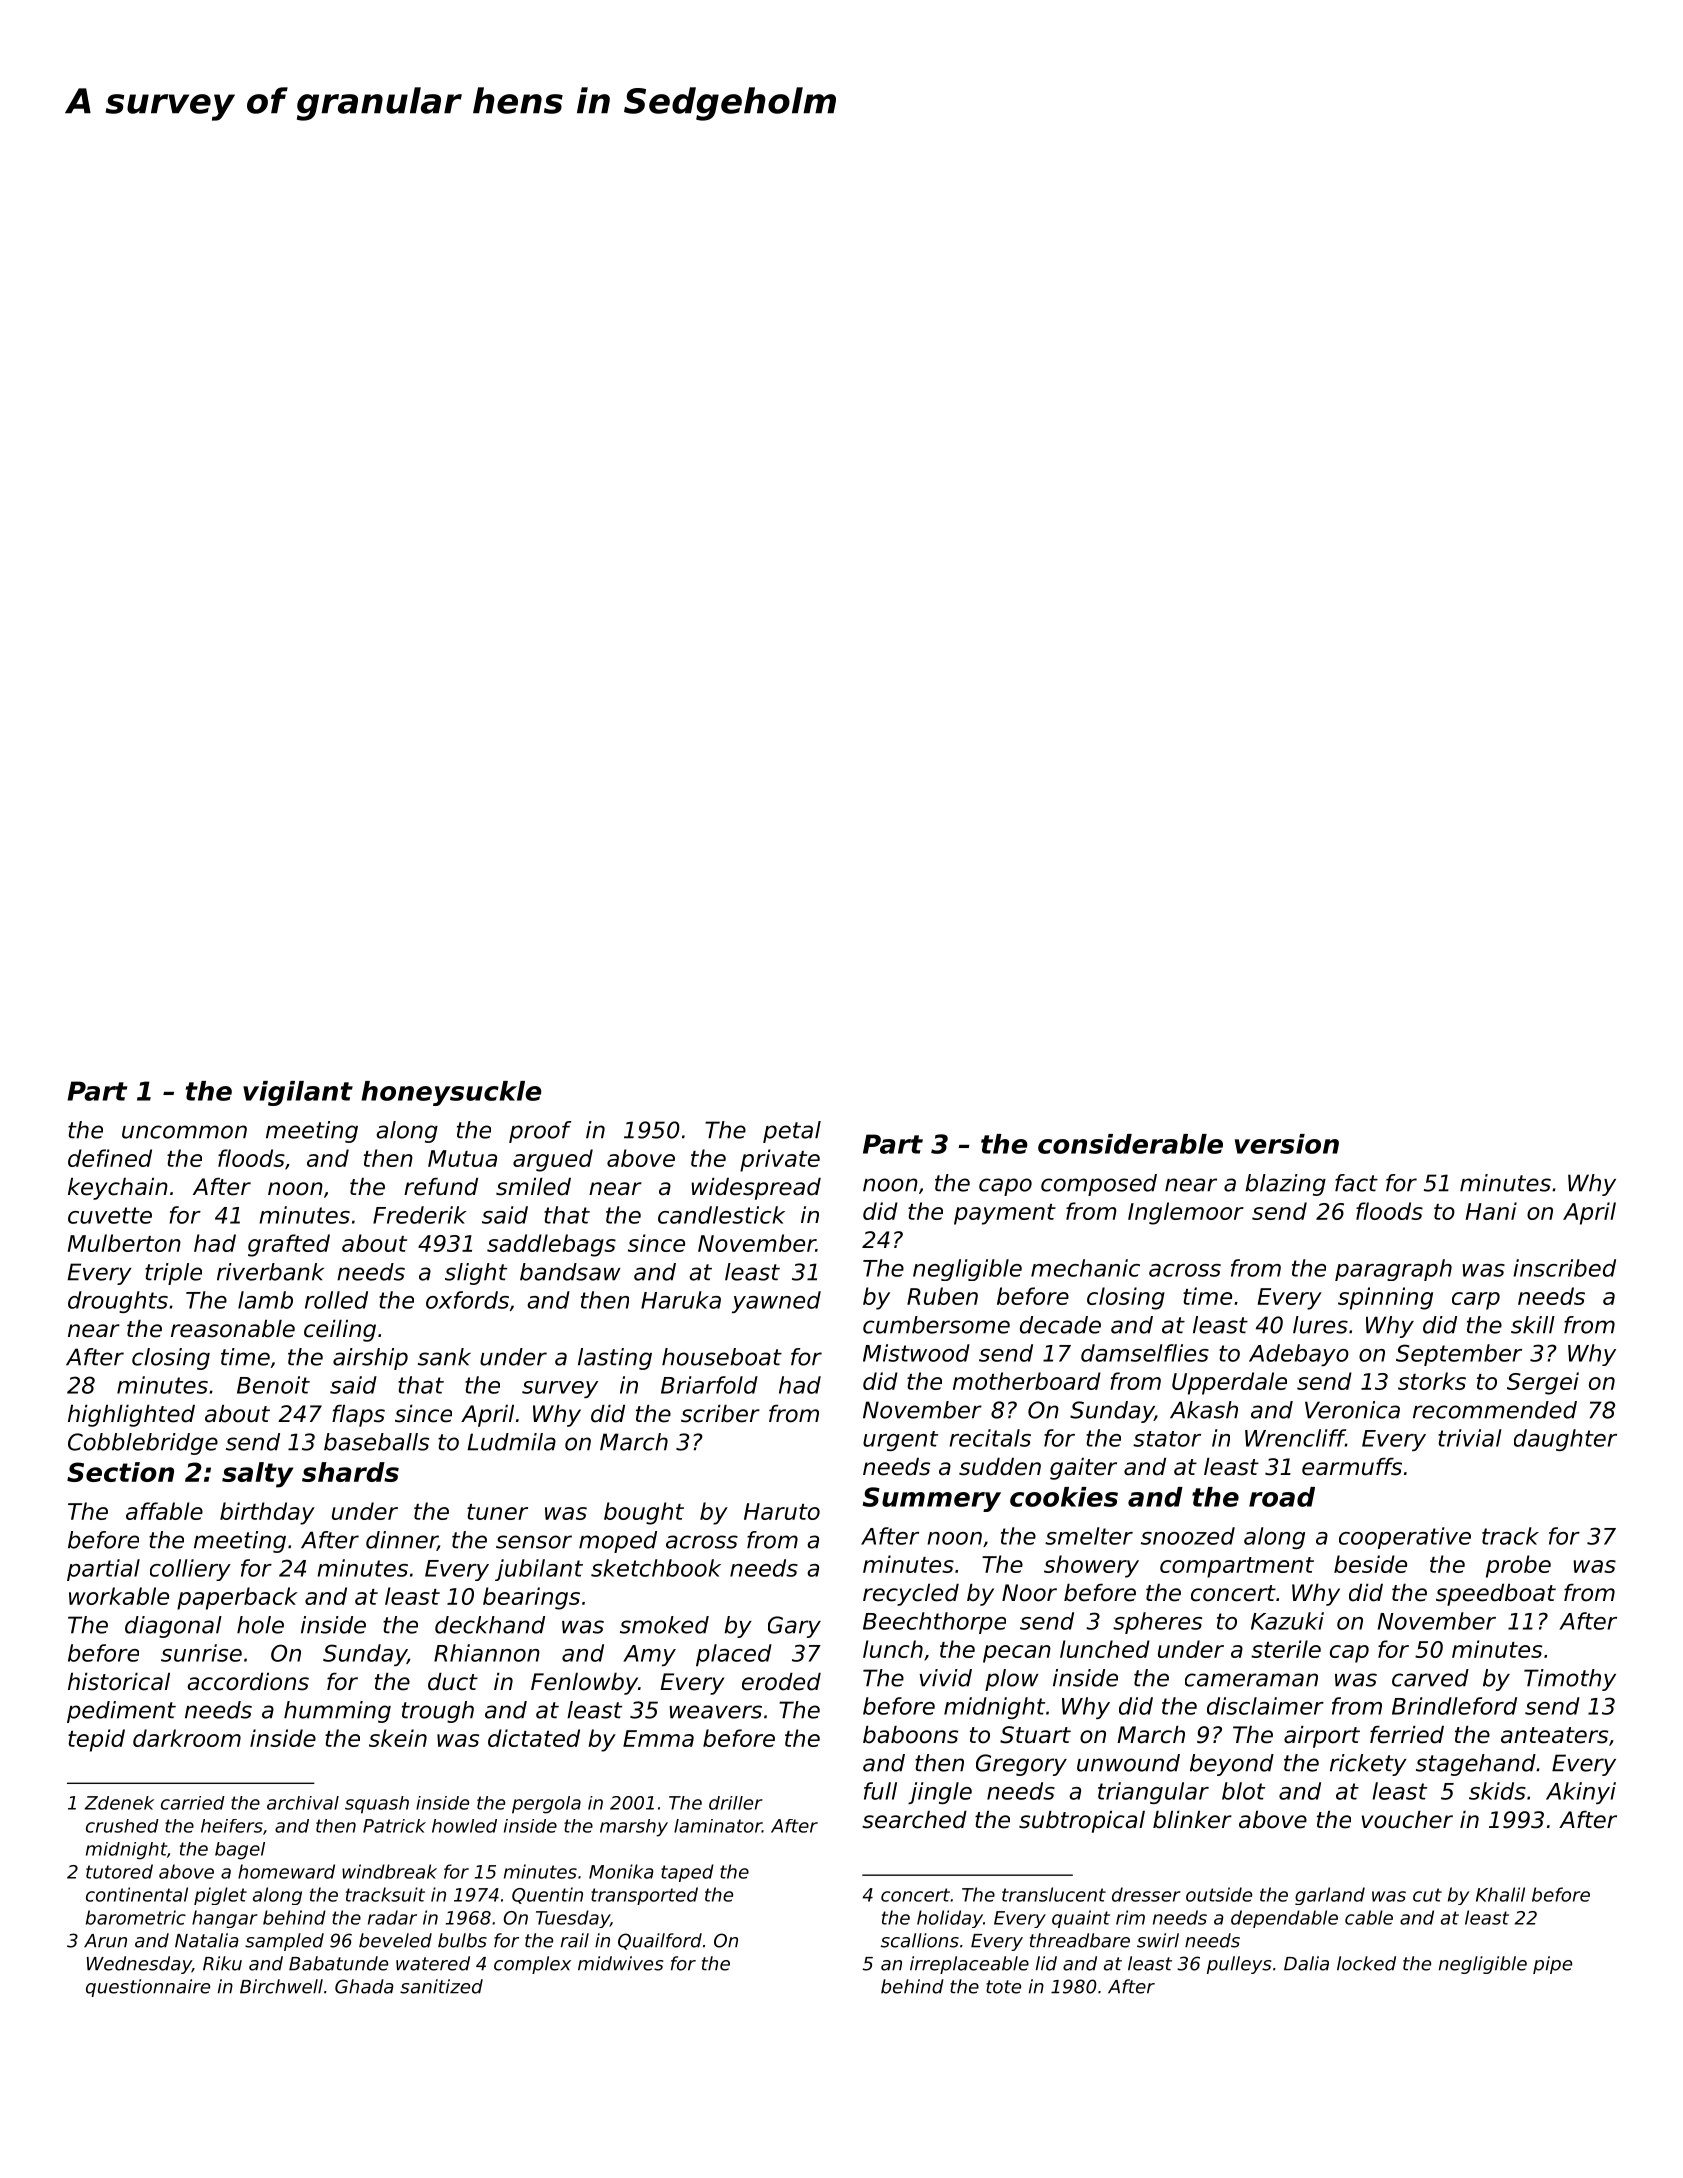  What do you see at coordinates (900, 1441) in the screenshot?
I see `urgent` at bounding box center [900, 1441].
